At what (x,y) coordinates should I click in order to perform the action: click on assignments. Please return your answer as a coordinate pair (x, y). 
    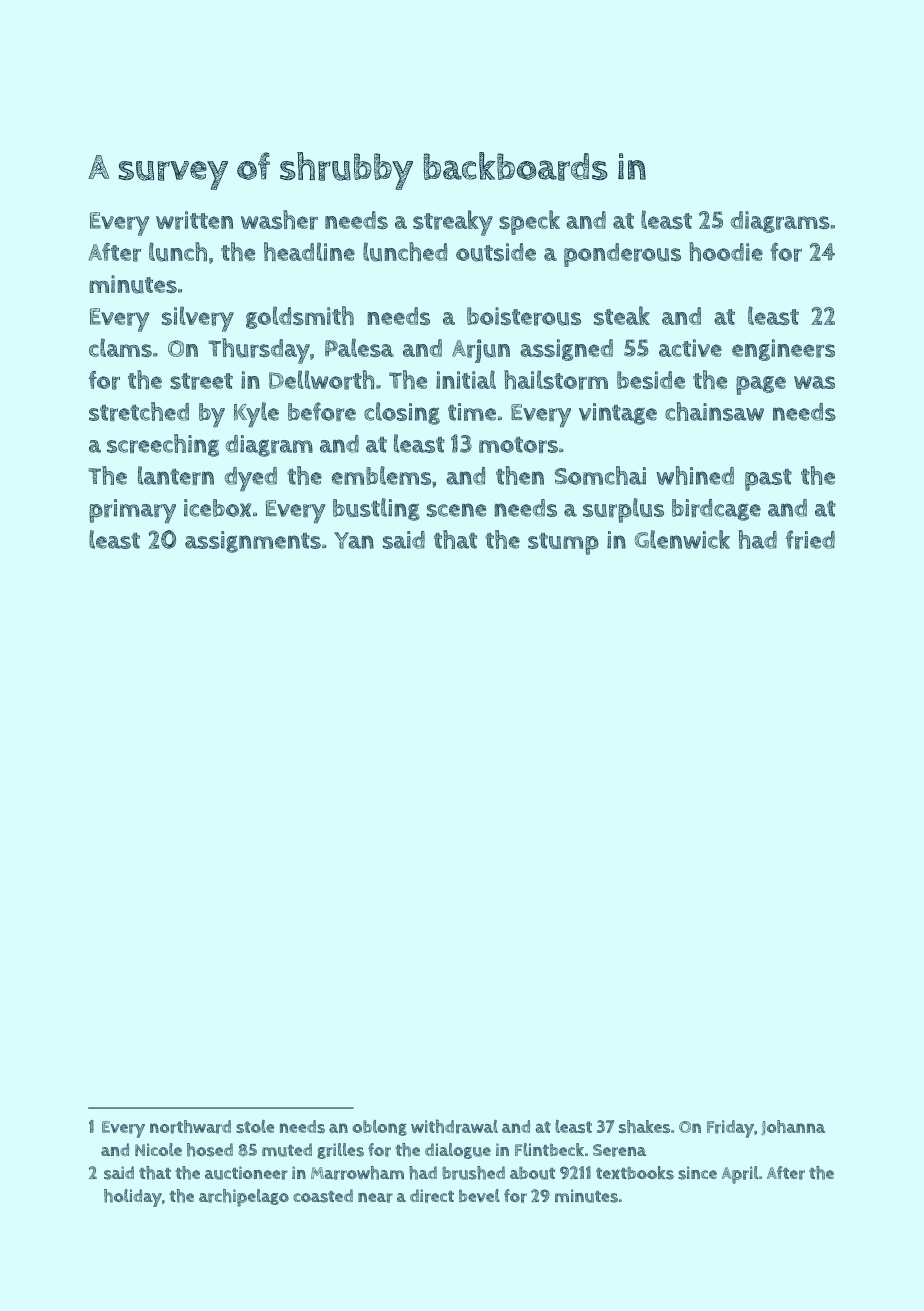
    Looking at the image, I should click on (253, 542).
